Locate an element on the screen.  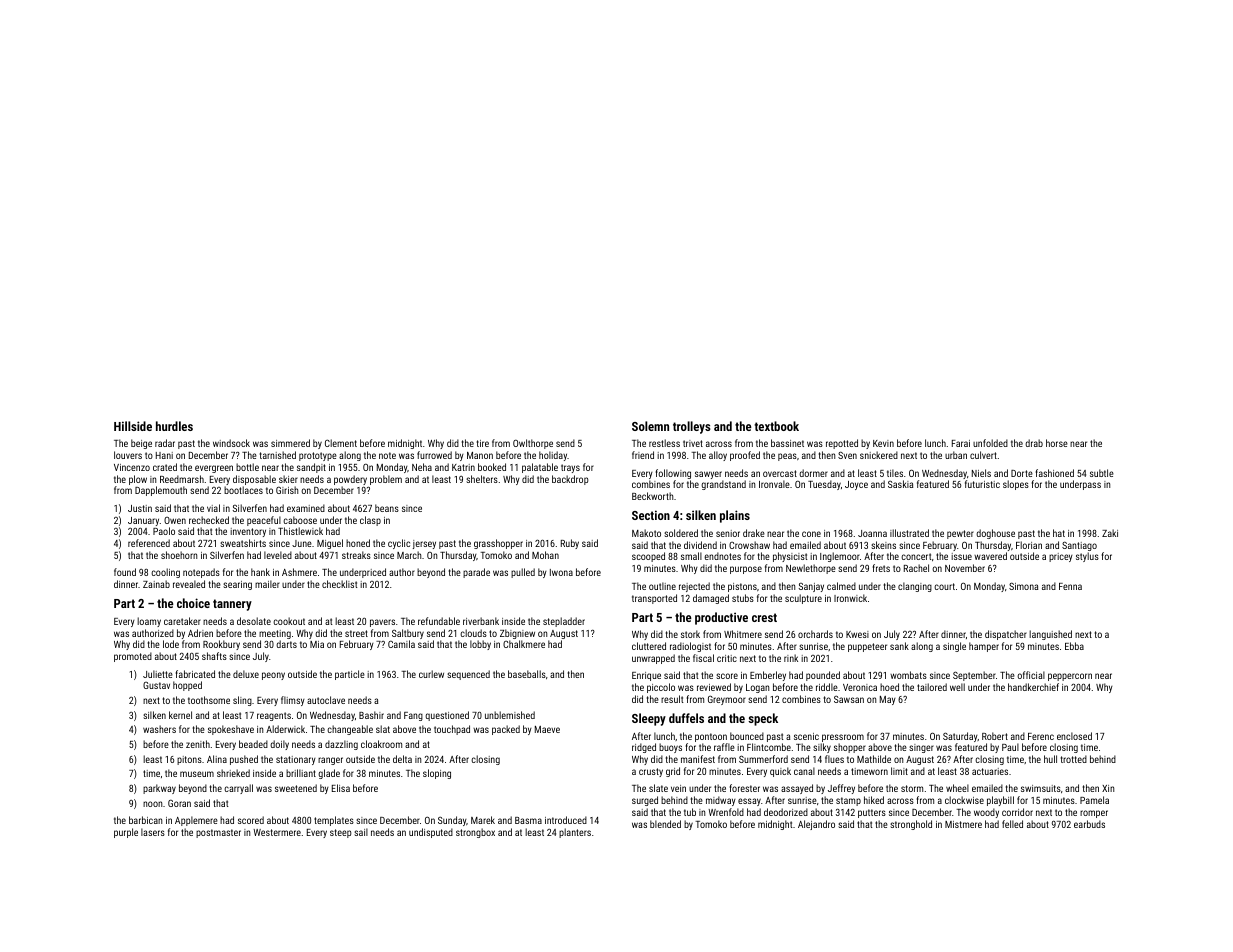
pewter is located at coordinates (960, 534).
